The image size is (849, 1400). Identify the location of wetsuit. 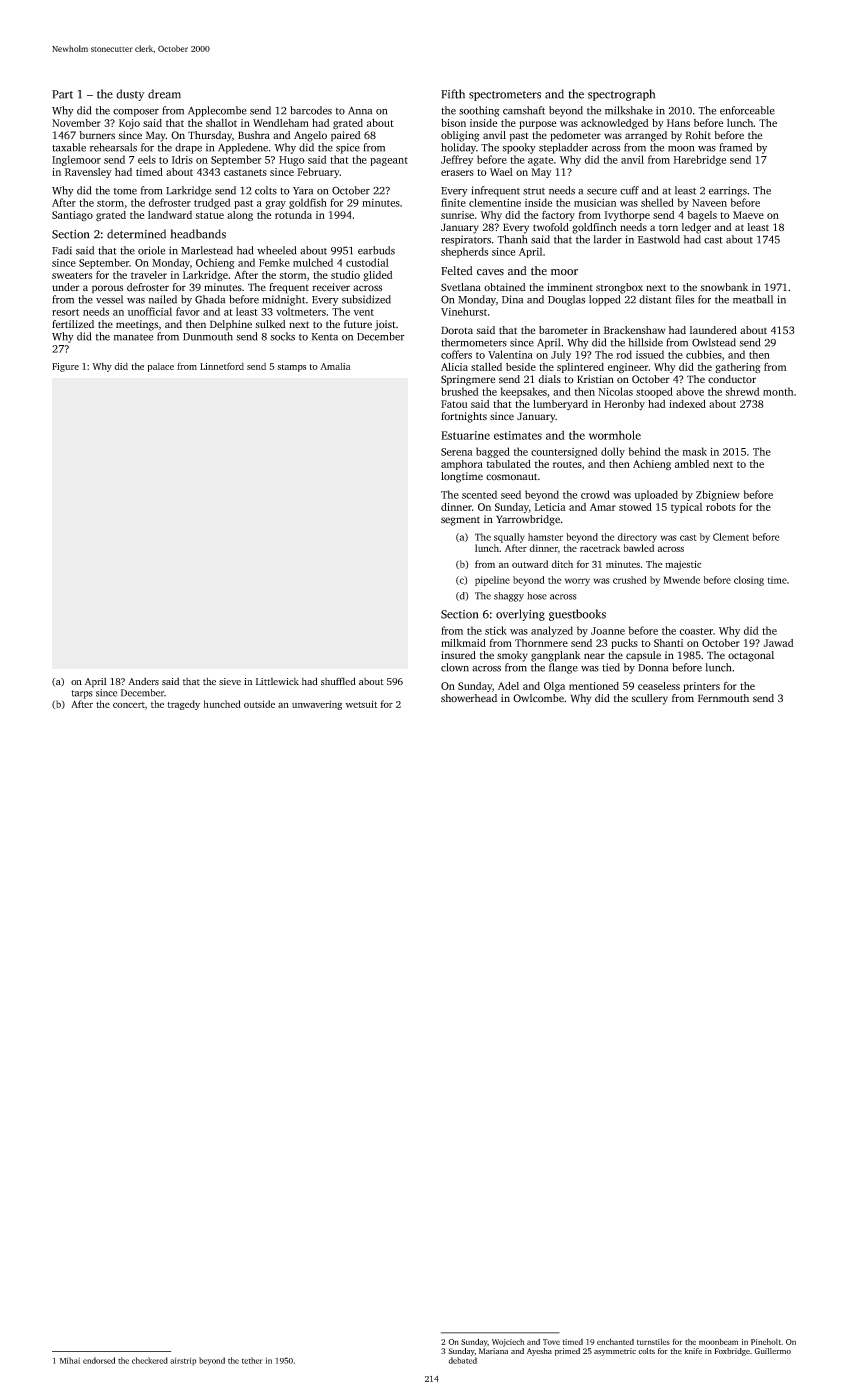
(361, 704).
